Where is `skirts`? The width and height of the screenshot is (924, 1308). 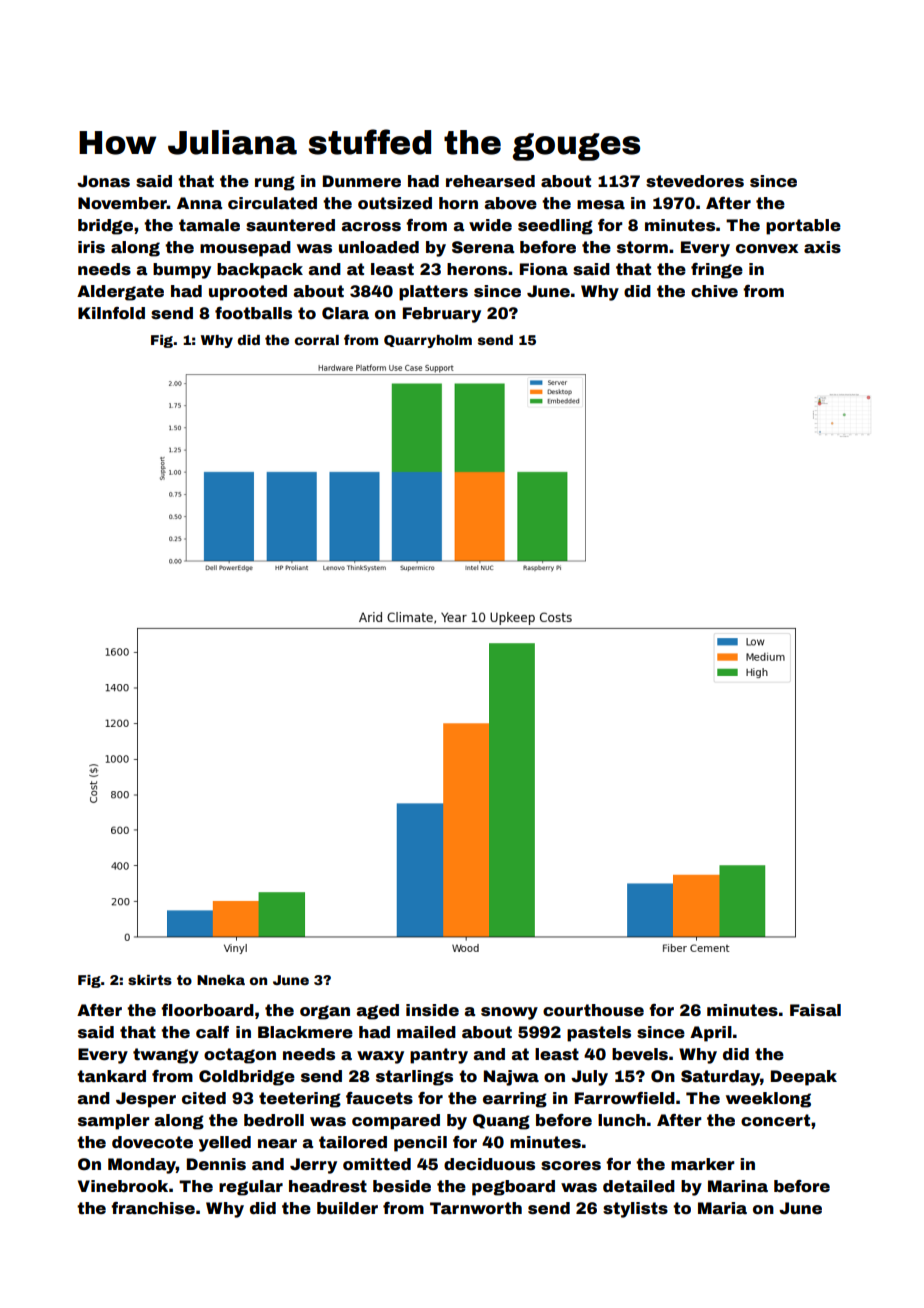
skirts is located at coordinates (150, 980).
